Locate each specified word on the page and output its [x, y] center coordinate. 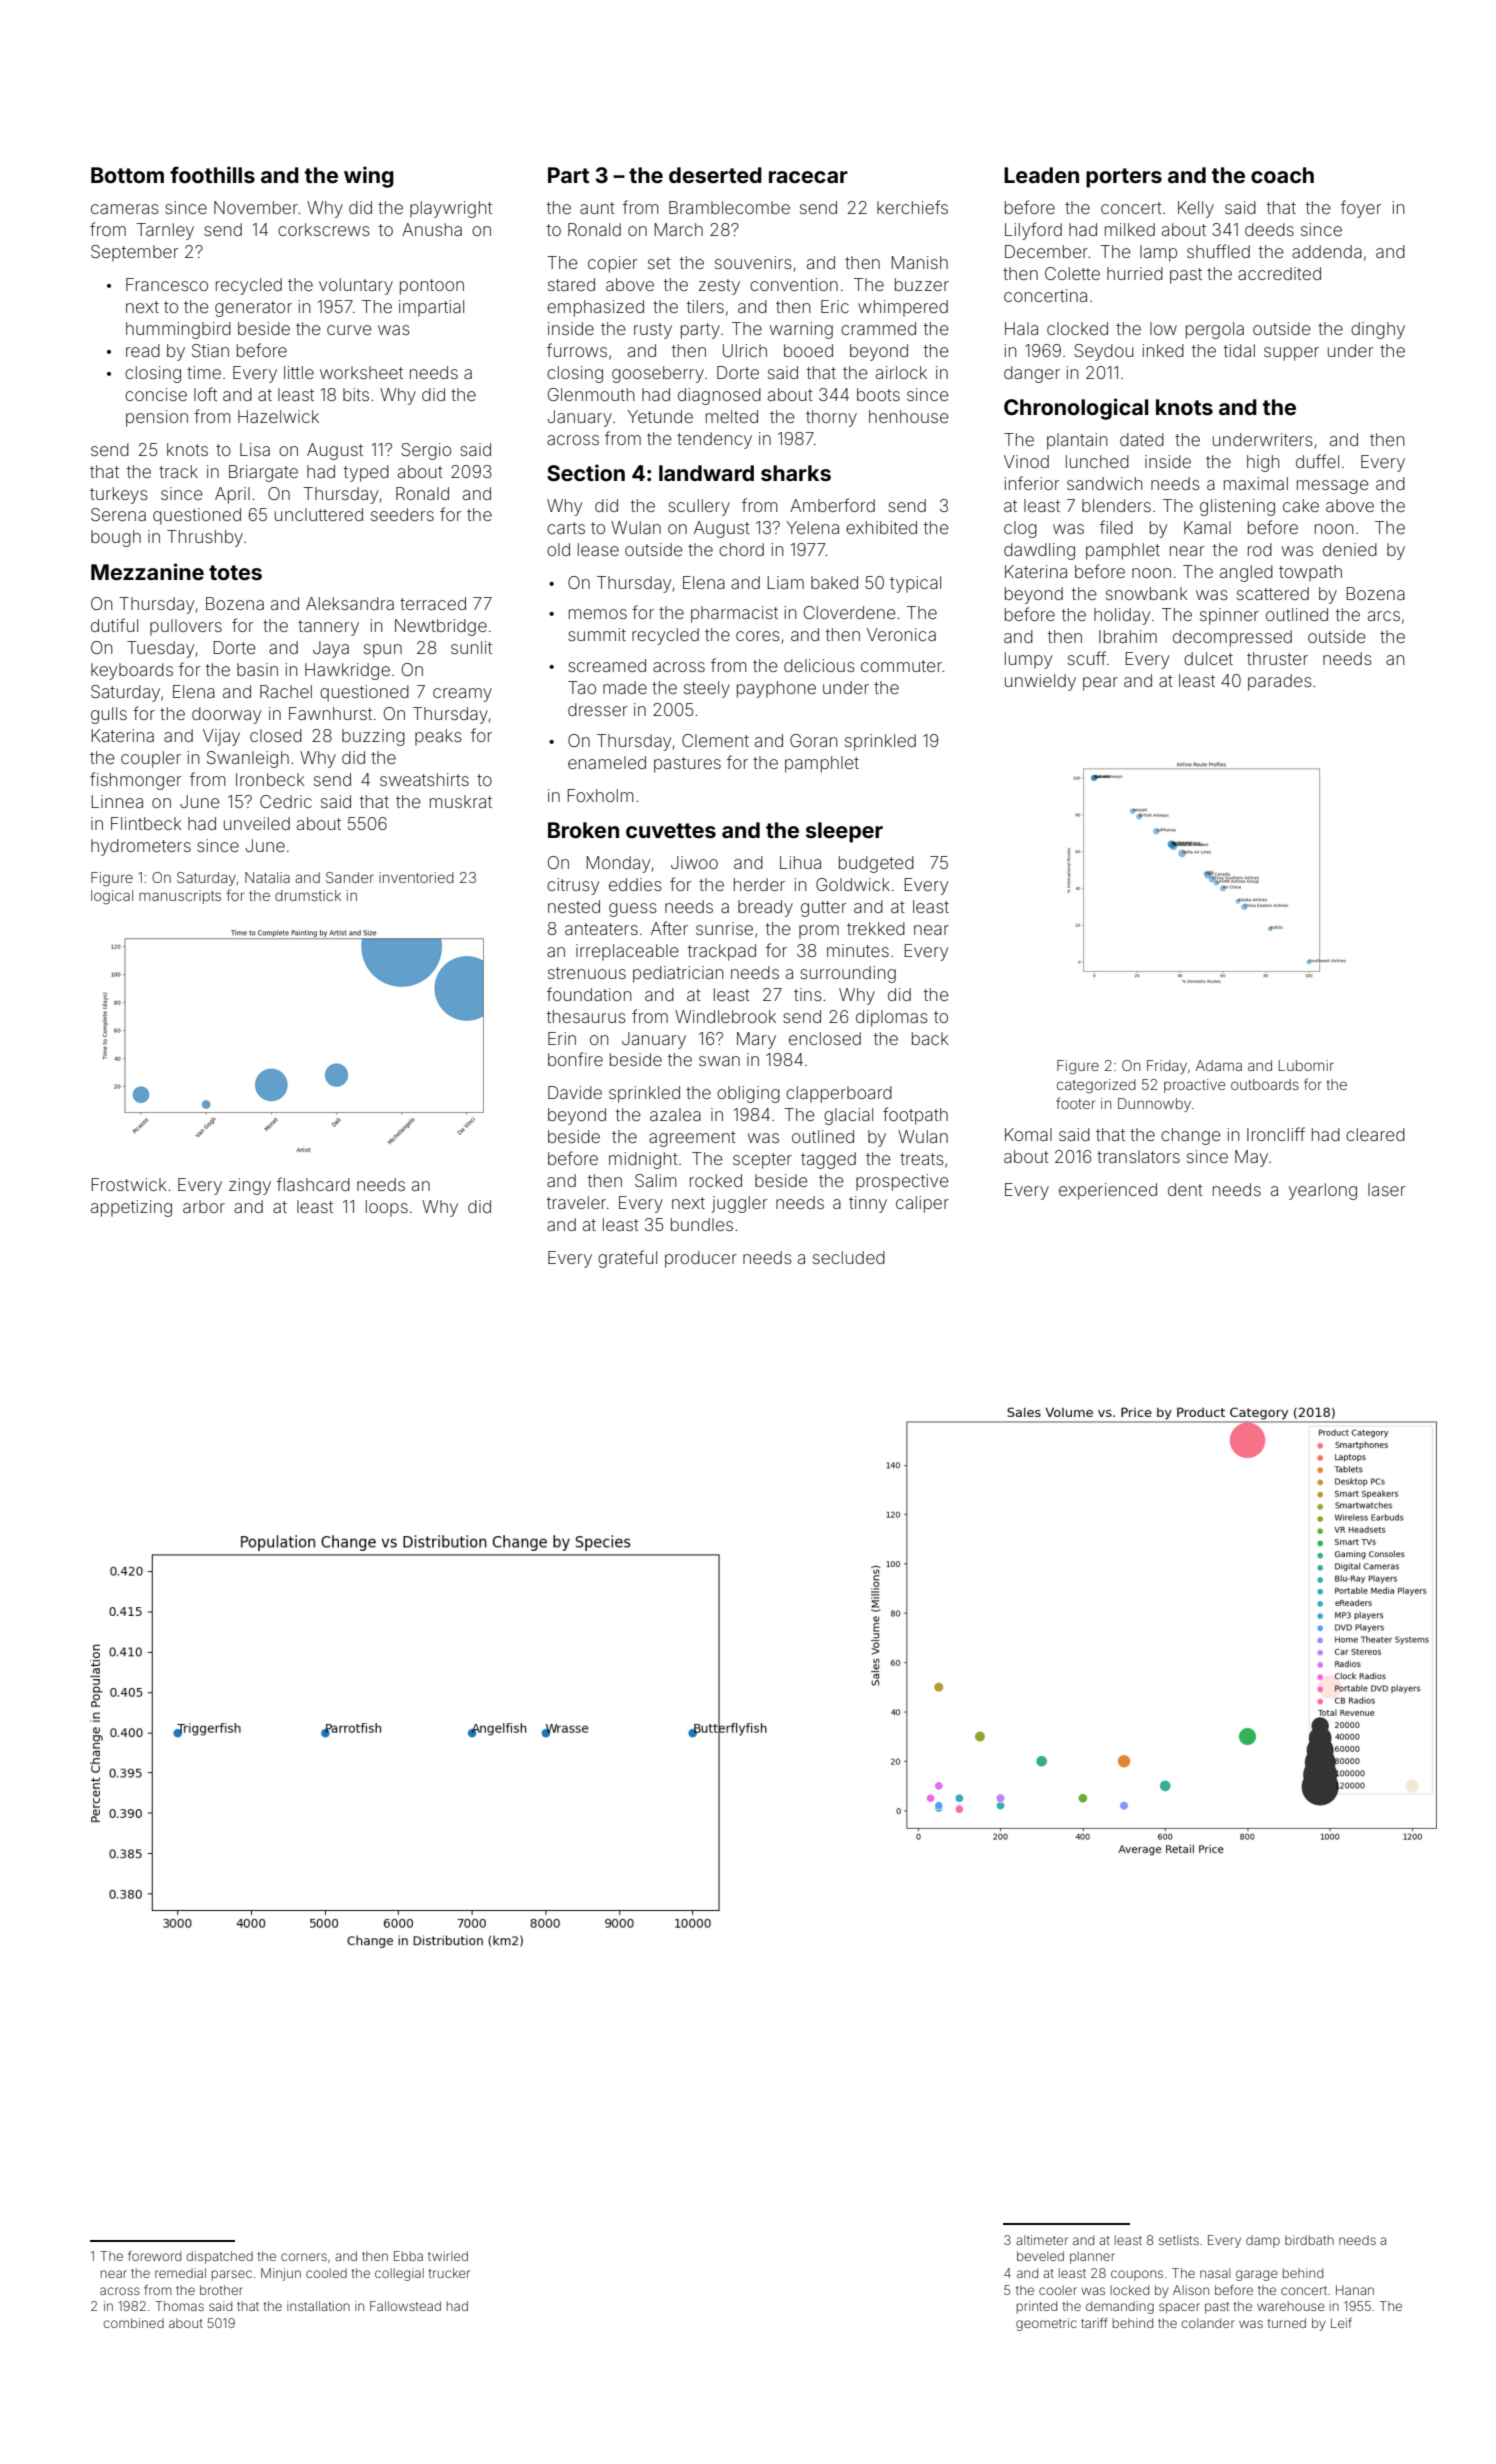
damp [1263, 2241]
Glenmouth [591, 394]
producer [701, 1259]
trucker [449, 2273]
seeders [402, 514]
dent [1185, 1189]
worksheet [361, 372]
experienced [1108, 1191]
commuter [902, 666]
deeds [1269, 229]
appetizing [131, 1208]
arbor [204, 1206]
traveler [576, 1202]
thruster [1277, 658]
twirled [448, 2256]
